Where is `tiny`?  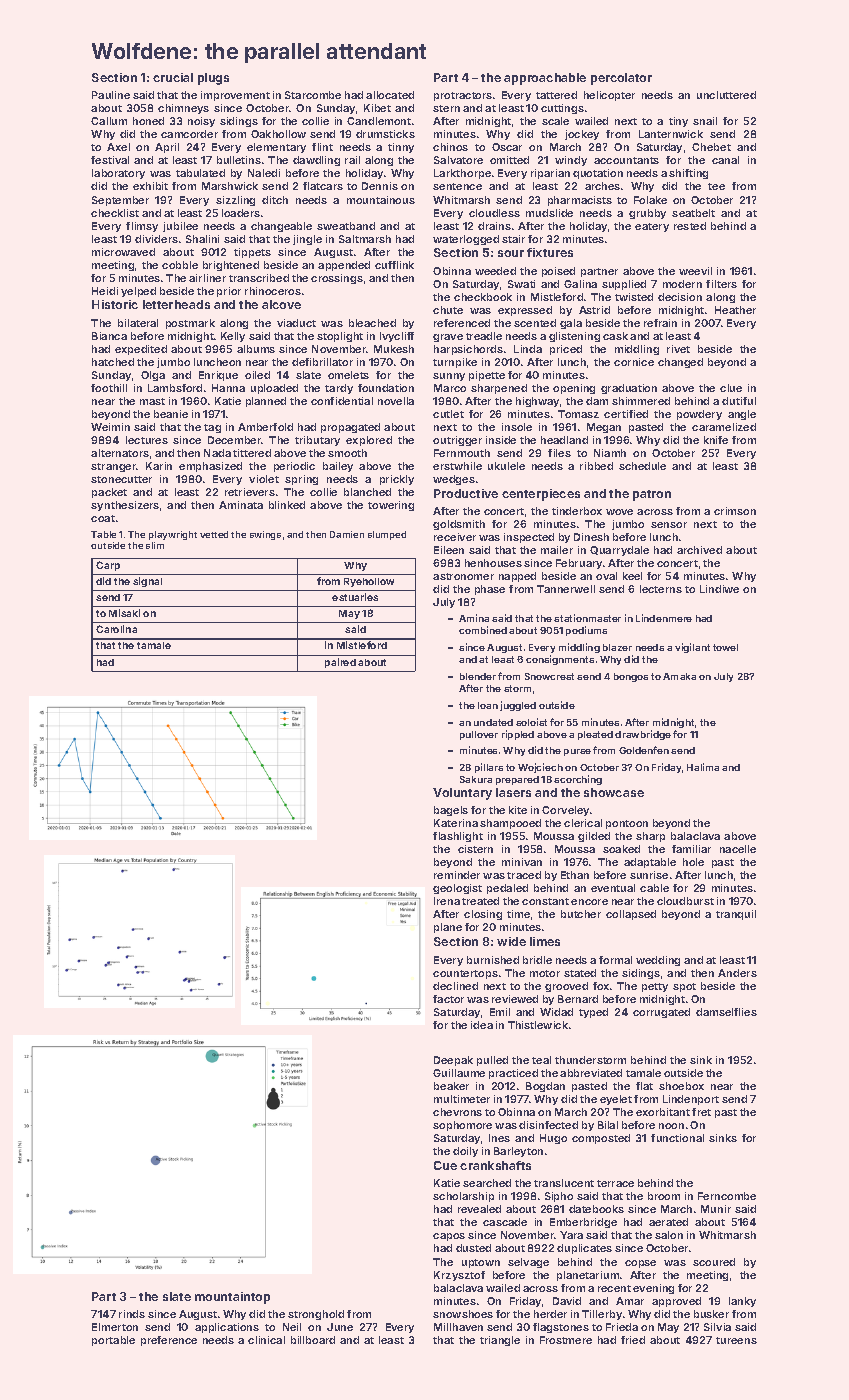
tiny is located at coordinates (678, 122).
